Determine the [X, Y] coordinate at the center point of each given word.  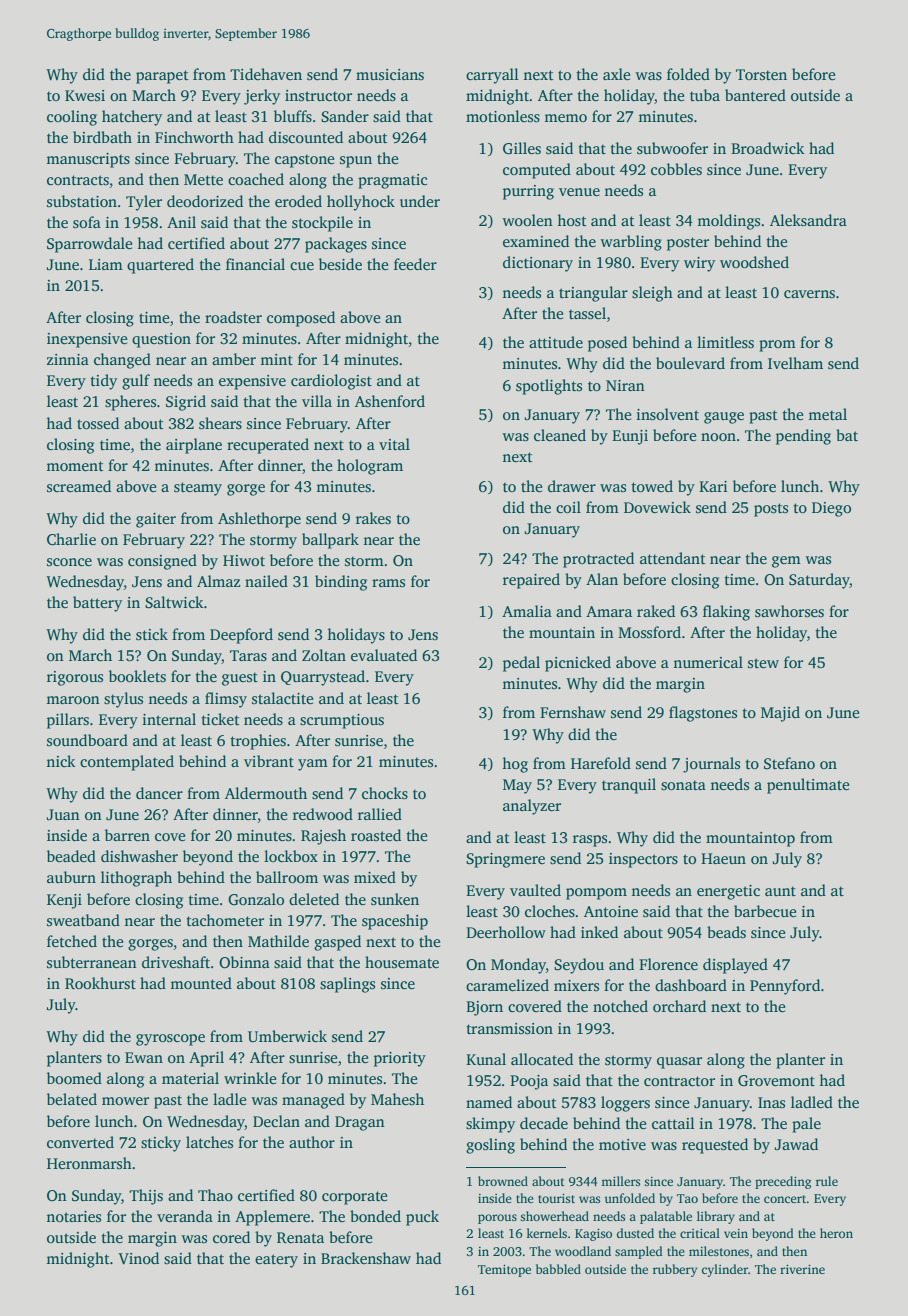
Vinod [138, 1258]
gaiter [156, 520]
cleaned [560, 435]
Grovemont [776, 1080]
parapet [162, 77]
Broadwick [768, 148]
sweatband [83, 920]
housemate [402, 962]
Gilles [522, 148]
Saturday [819, 581]
